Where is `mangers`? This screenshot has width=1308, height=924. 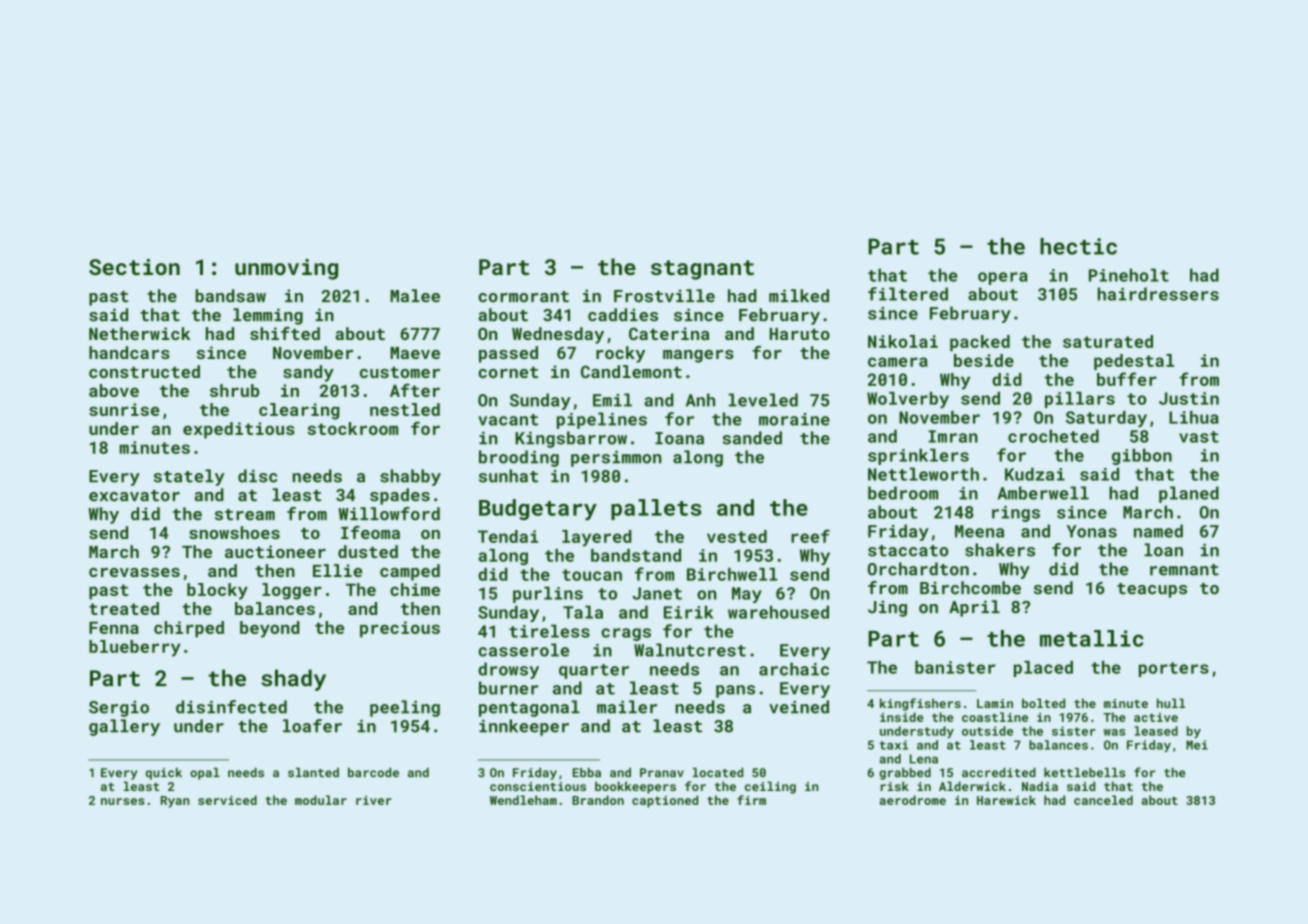 mangers is located at coordinates (698, 356).
